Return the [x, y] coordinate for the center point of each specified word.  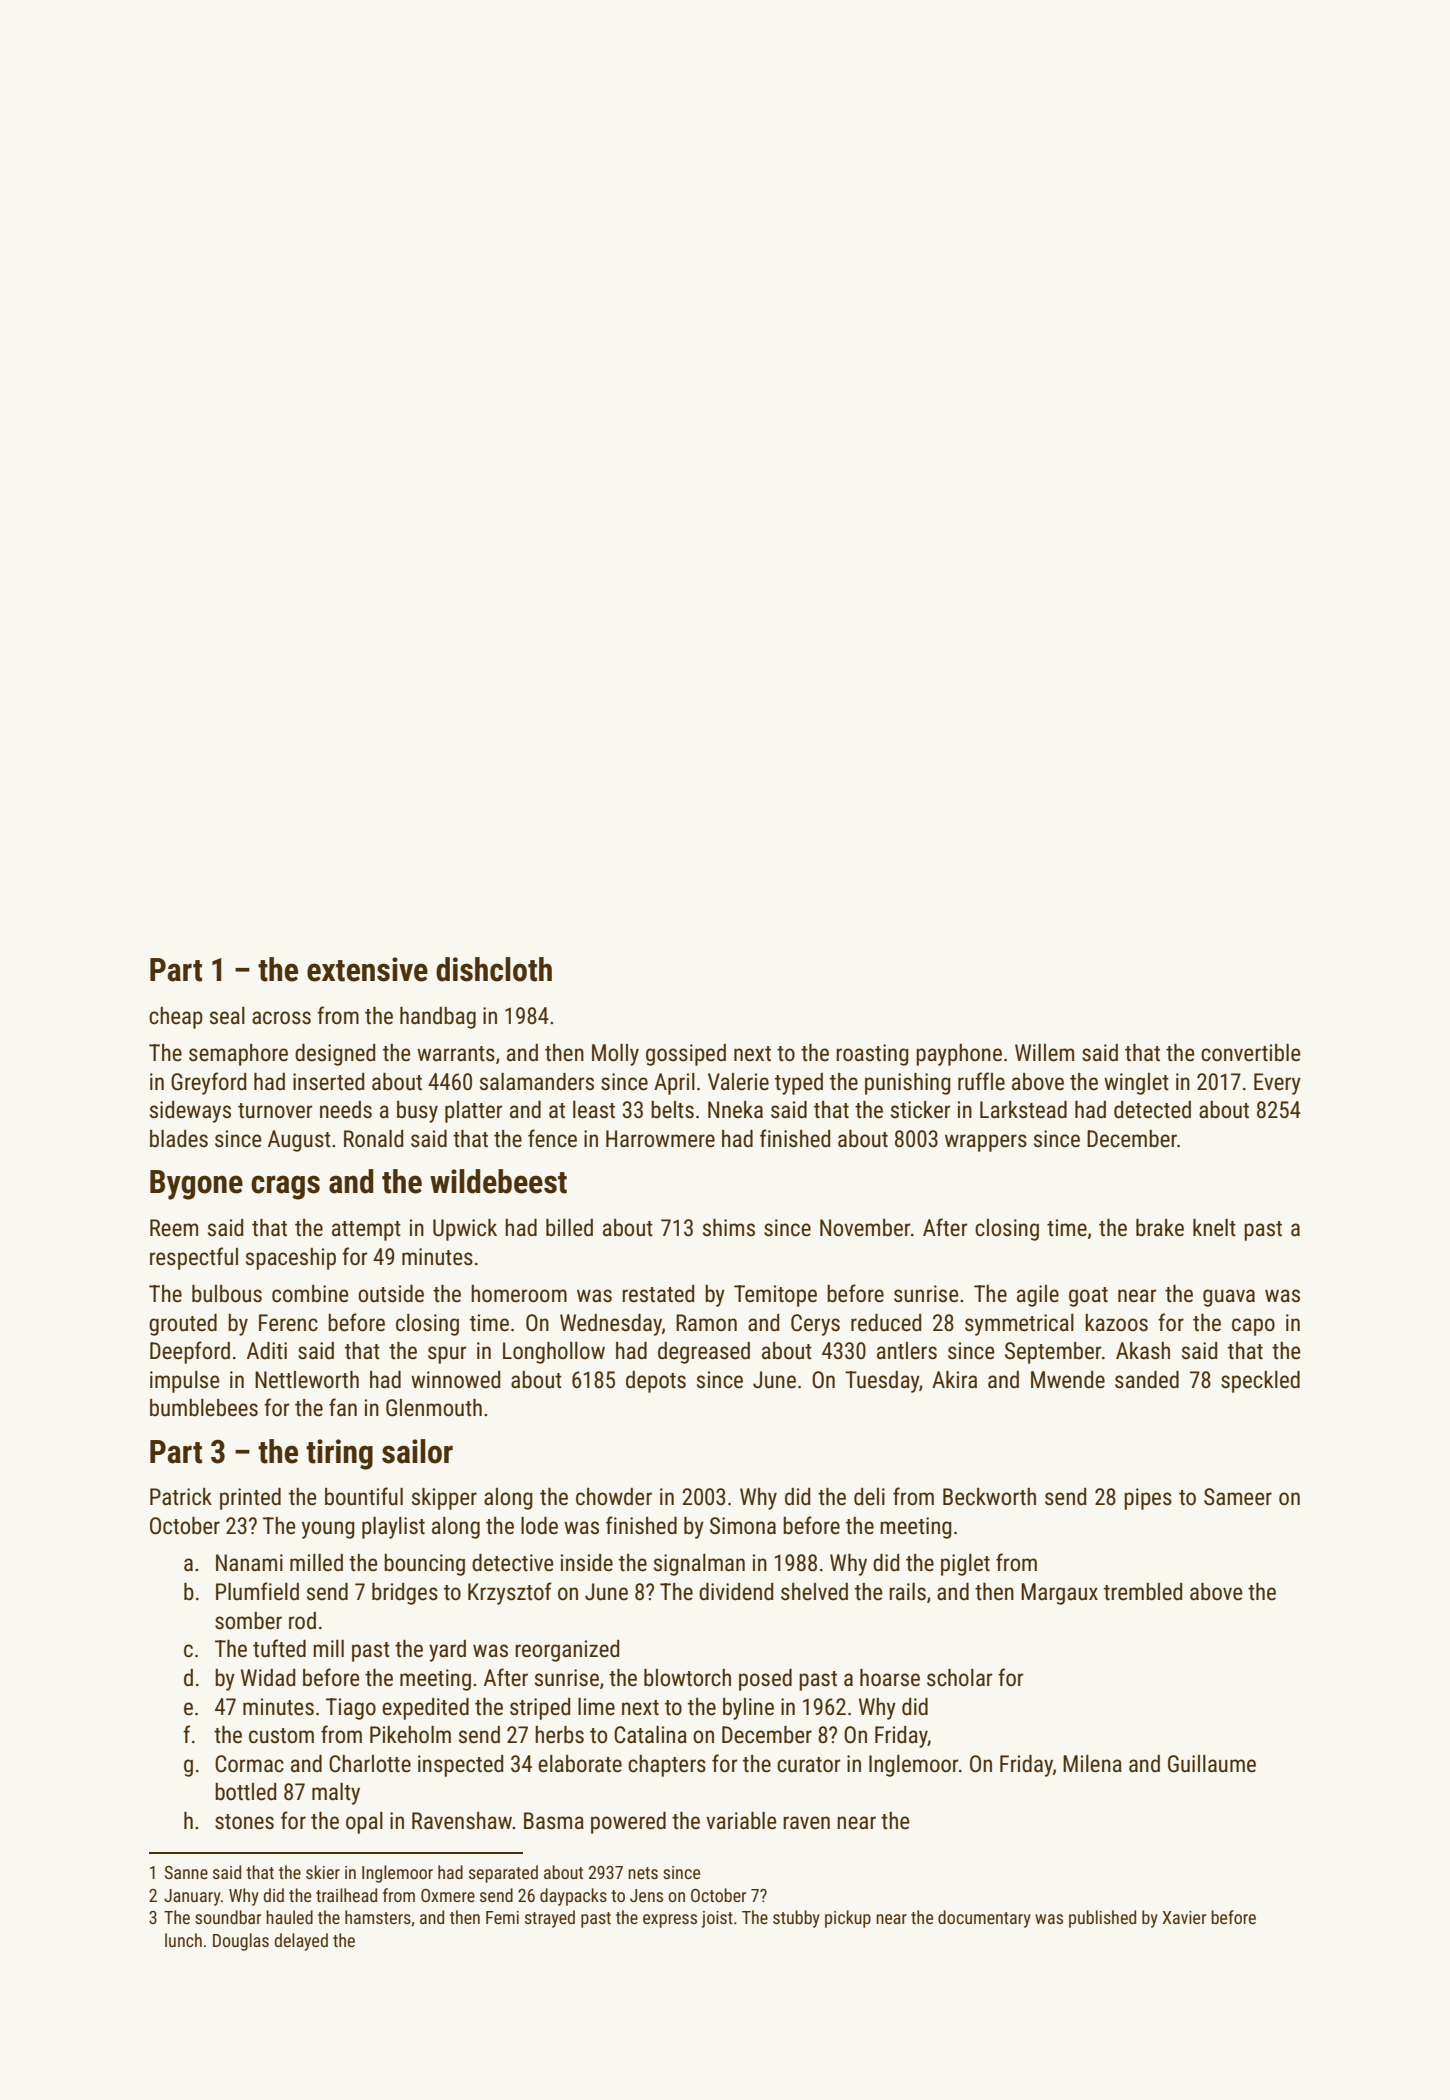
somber [248, 1621]
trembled [1143, 1592]
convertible [1251, 1053]
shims [729, 1228]
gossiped [686, 1055]
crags [285, 1187]
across [281, 1018]
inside [587, 1563]
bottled [245, 1792]
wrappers [986, 1143]
